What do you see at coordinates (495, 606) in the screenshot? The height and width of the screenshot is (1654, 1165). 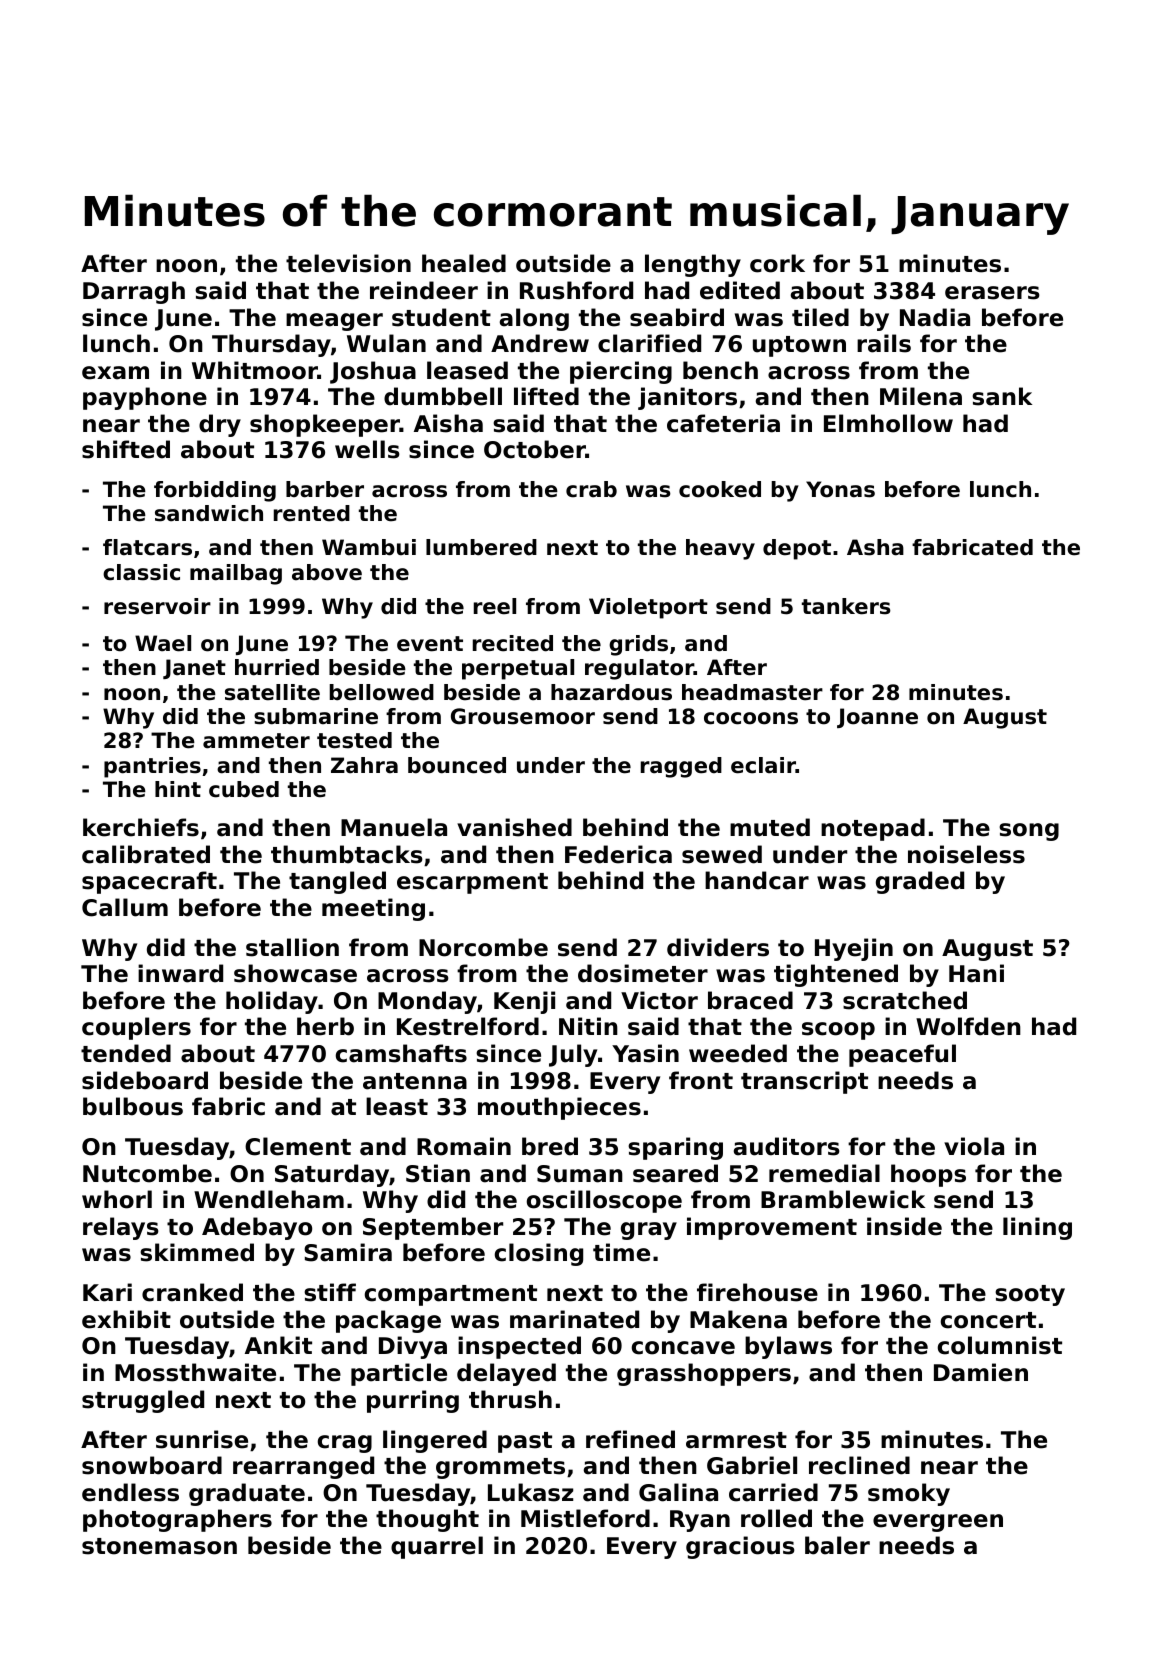 I see `reel` at bounding box center [495, 606].
